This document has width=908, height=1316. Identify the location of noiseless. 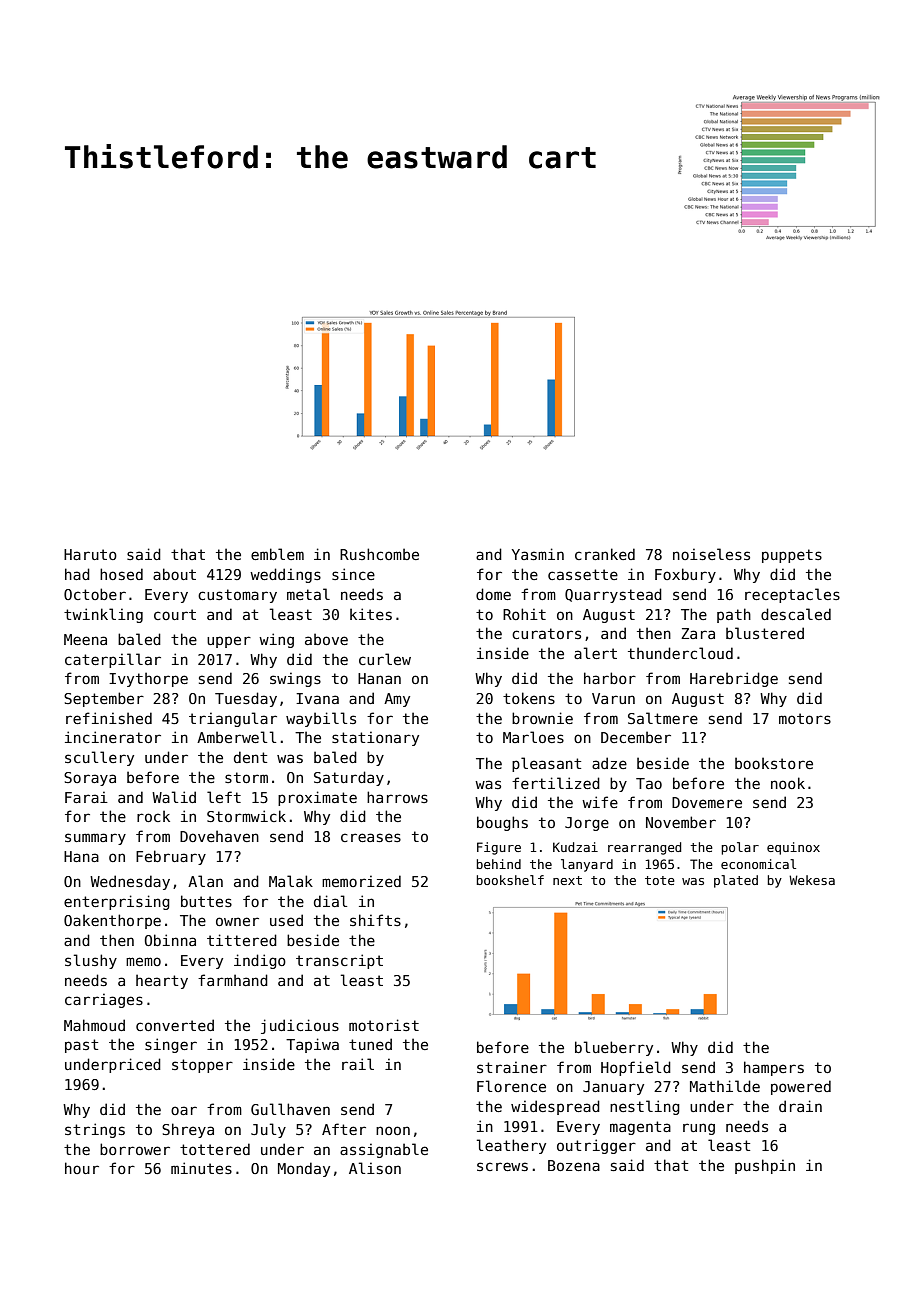
(711, 554).
